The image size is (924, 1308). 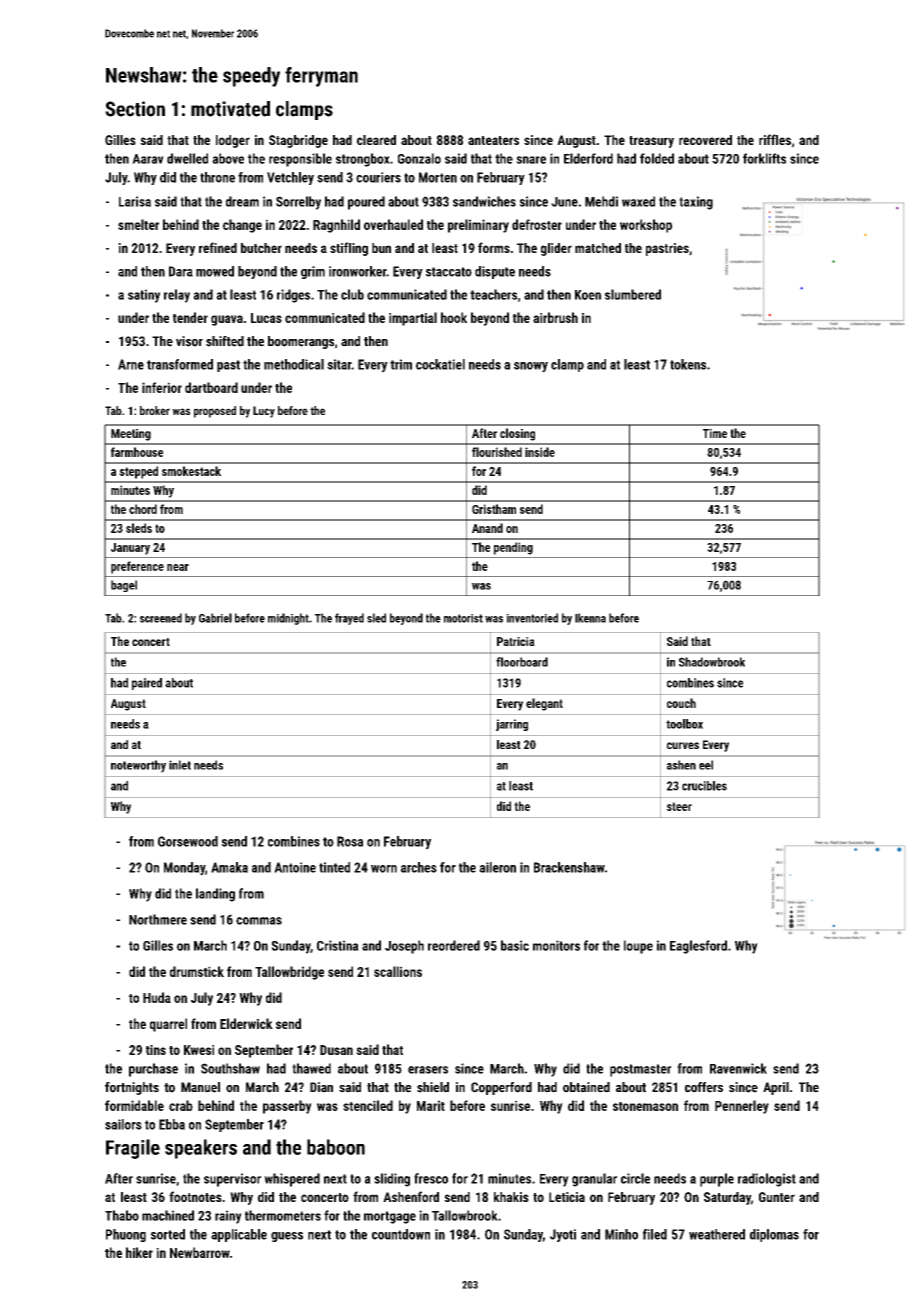 I want to click on obtained, so click(x=586, y=1087).
